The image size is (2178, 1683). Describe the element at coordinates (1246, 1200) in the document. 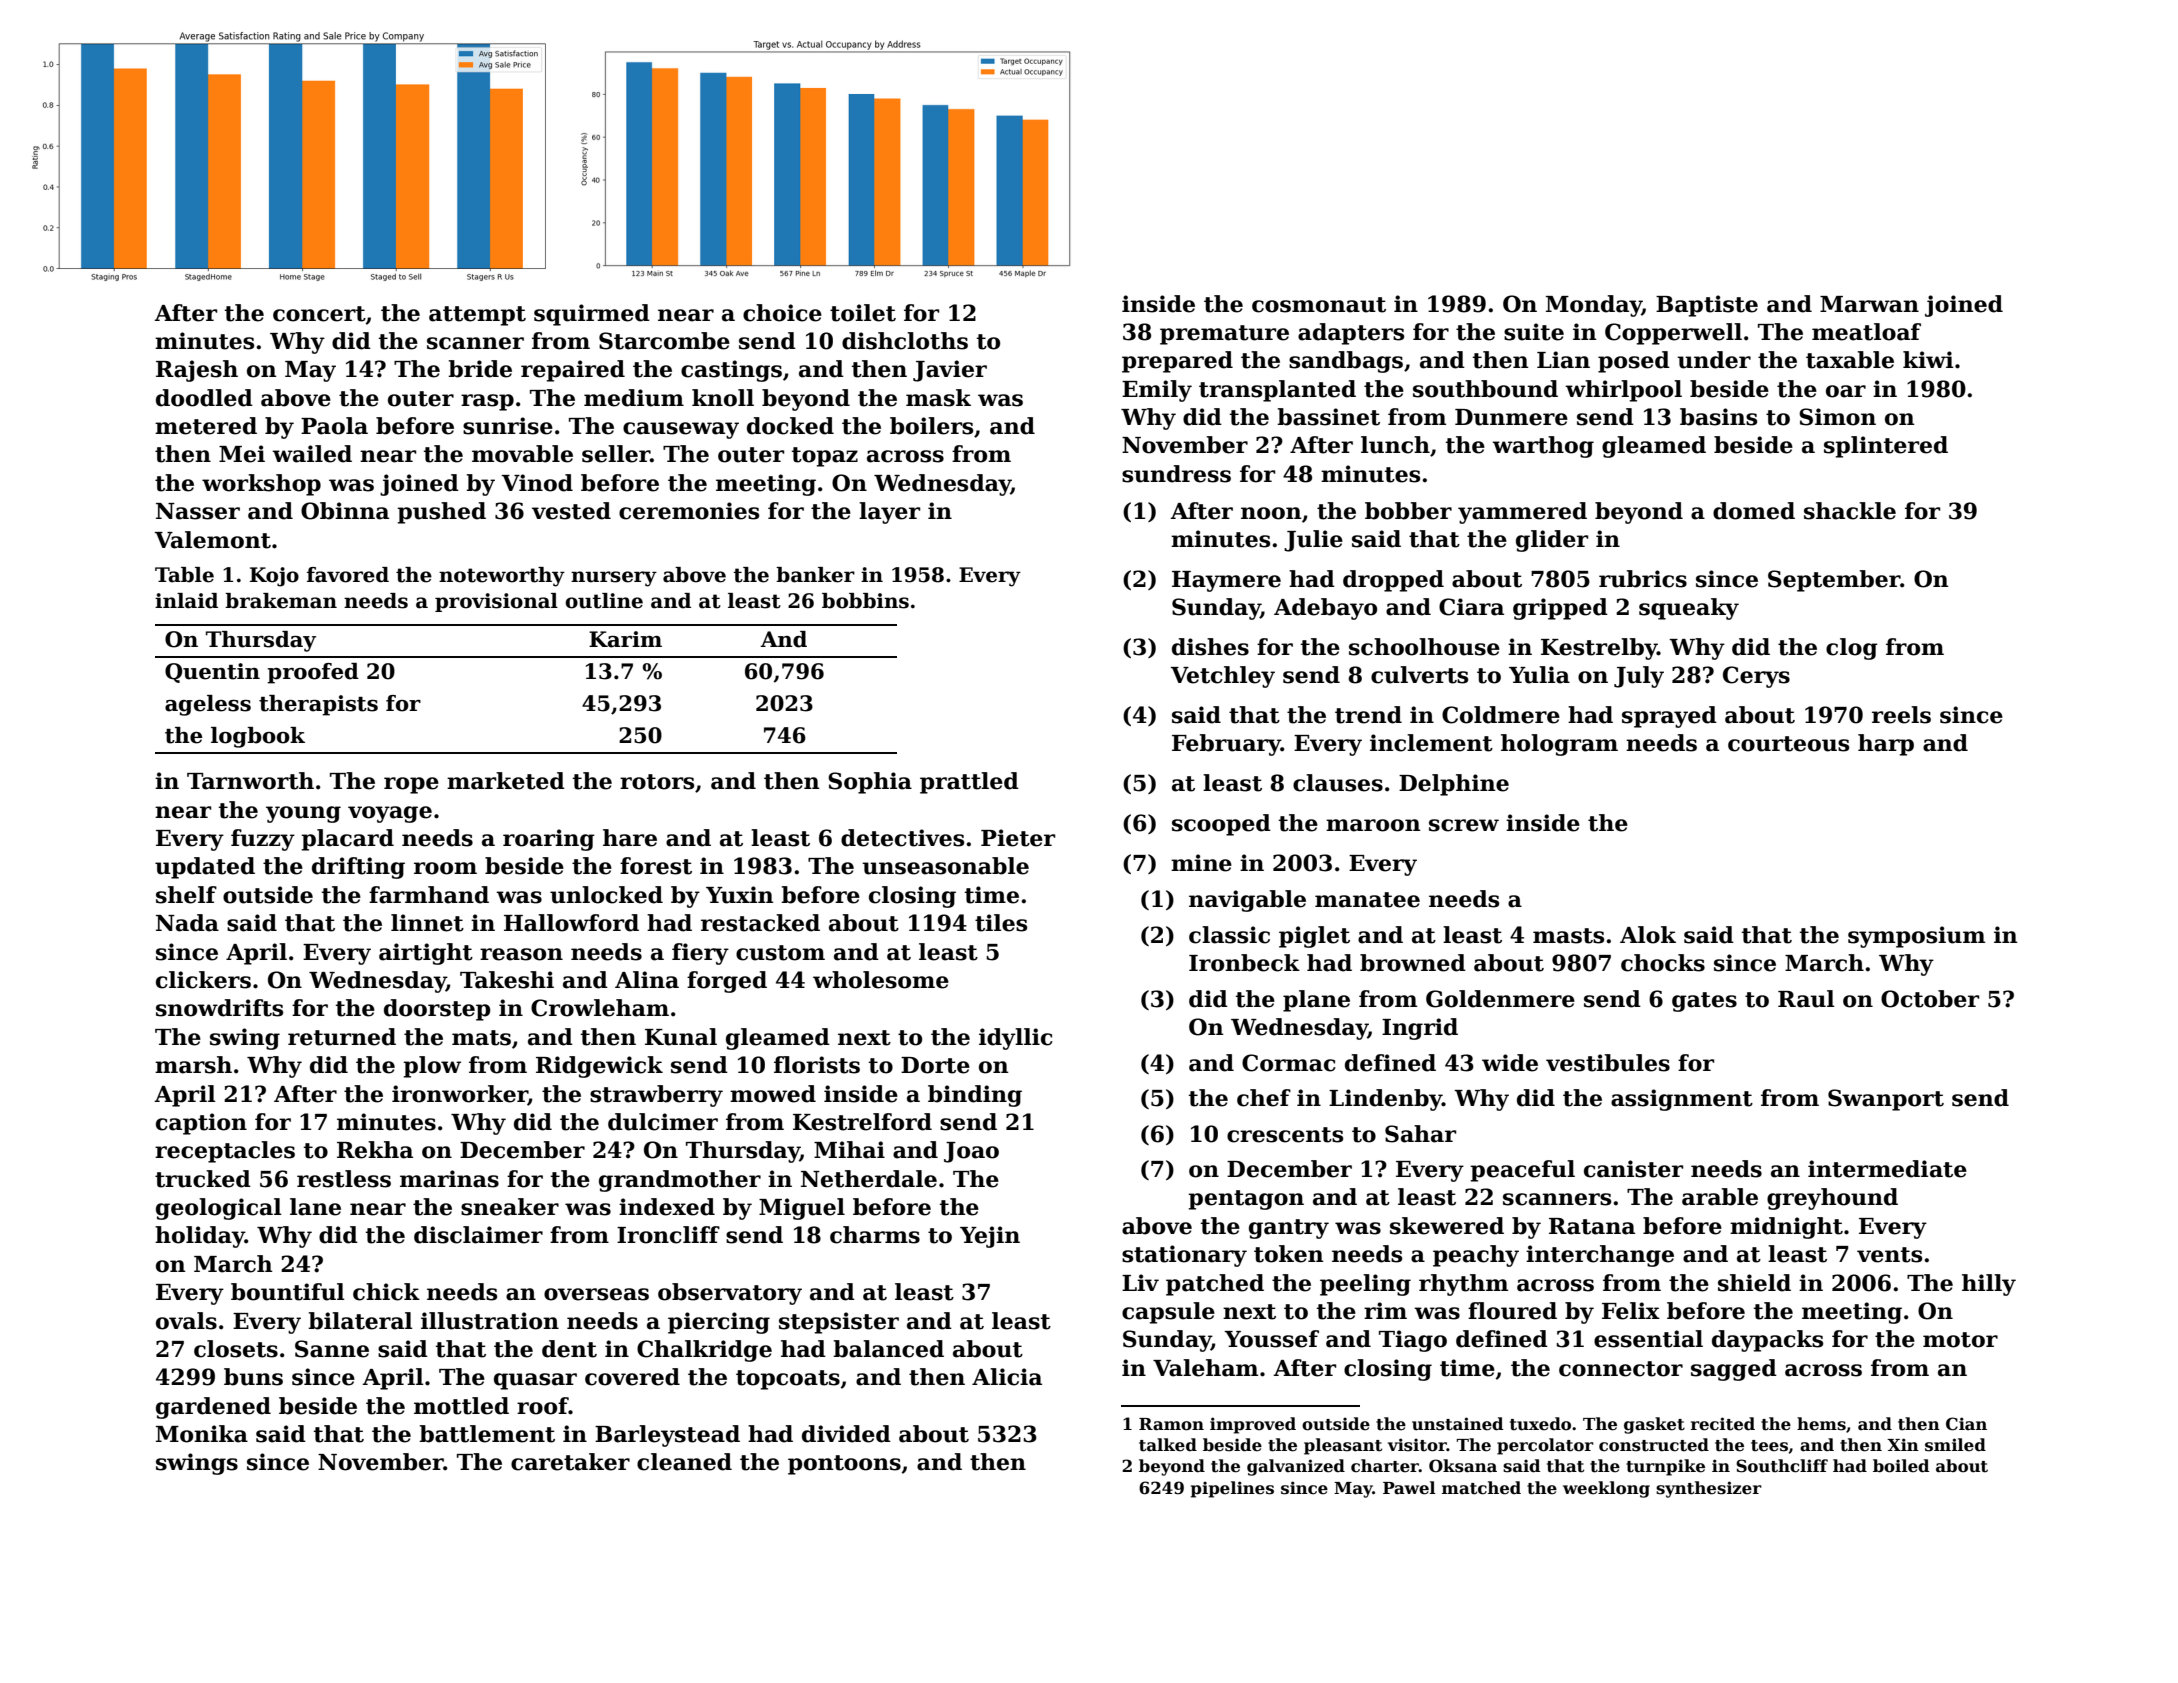

I see `pentagon` at that location.
